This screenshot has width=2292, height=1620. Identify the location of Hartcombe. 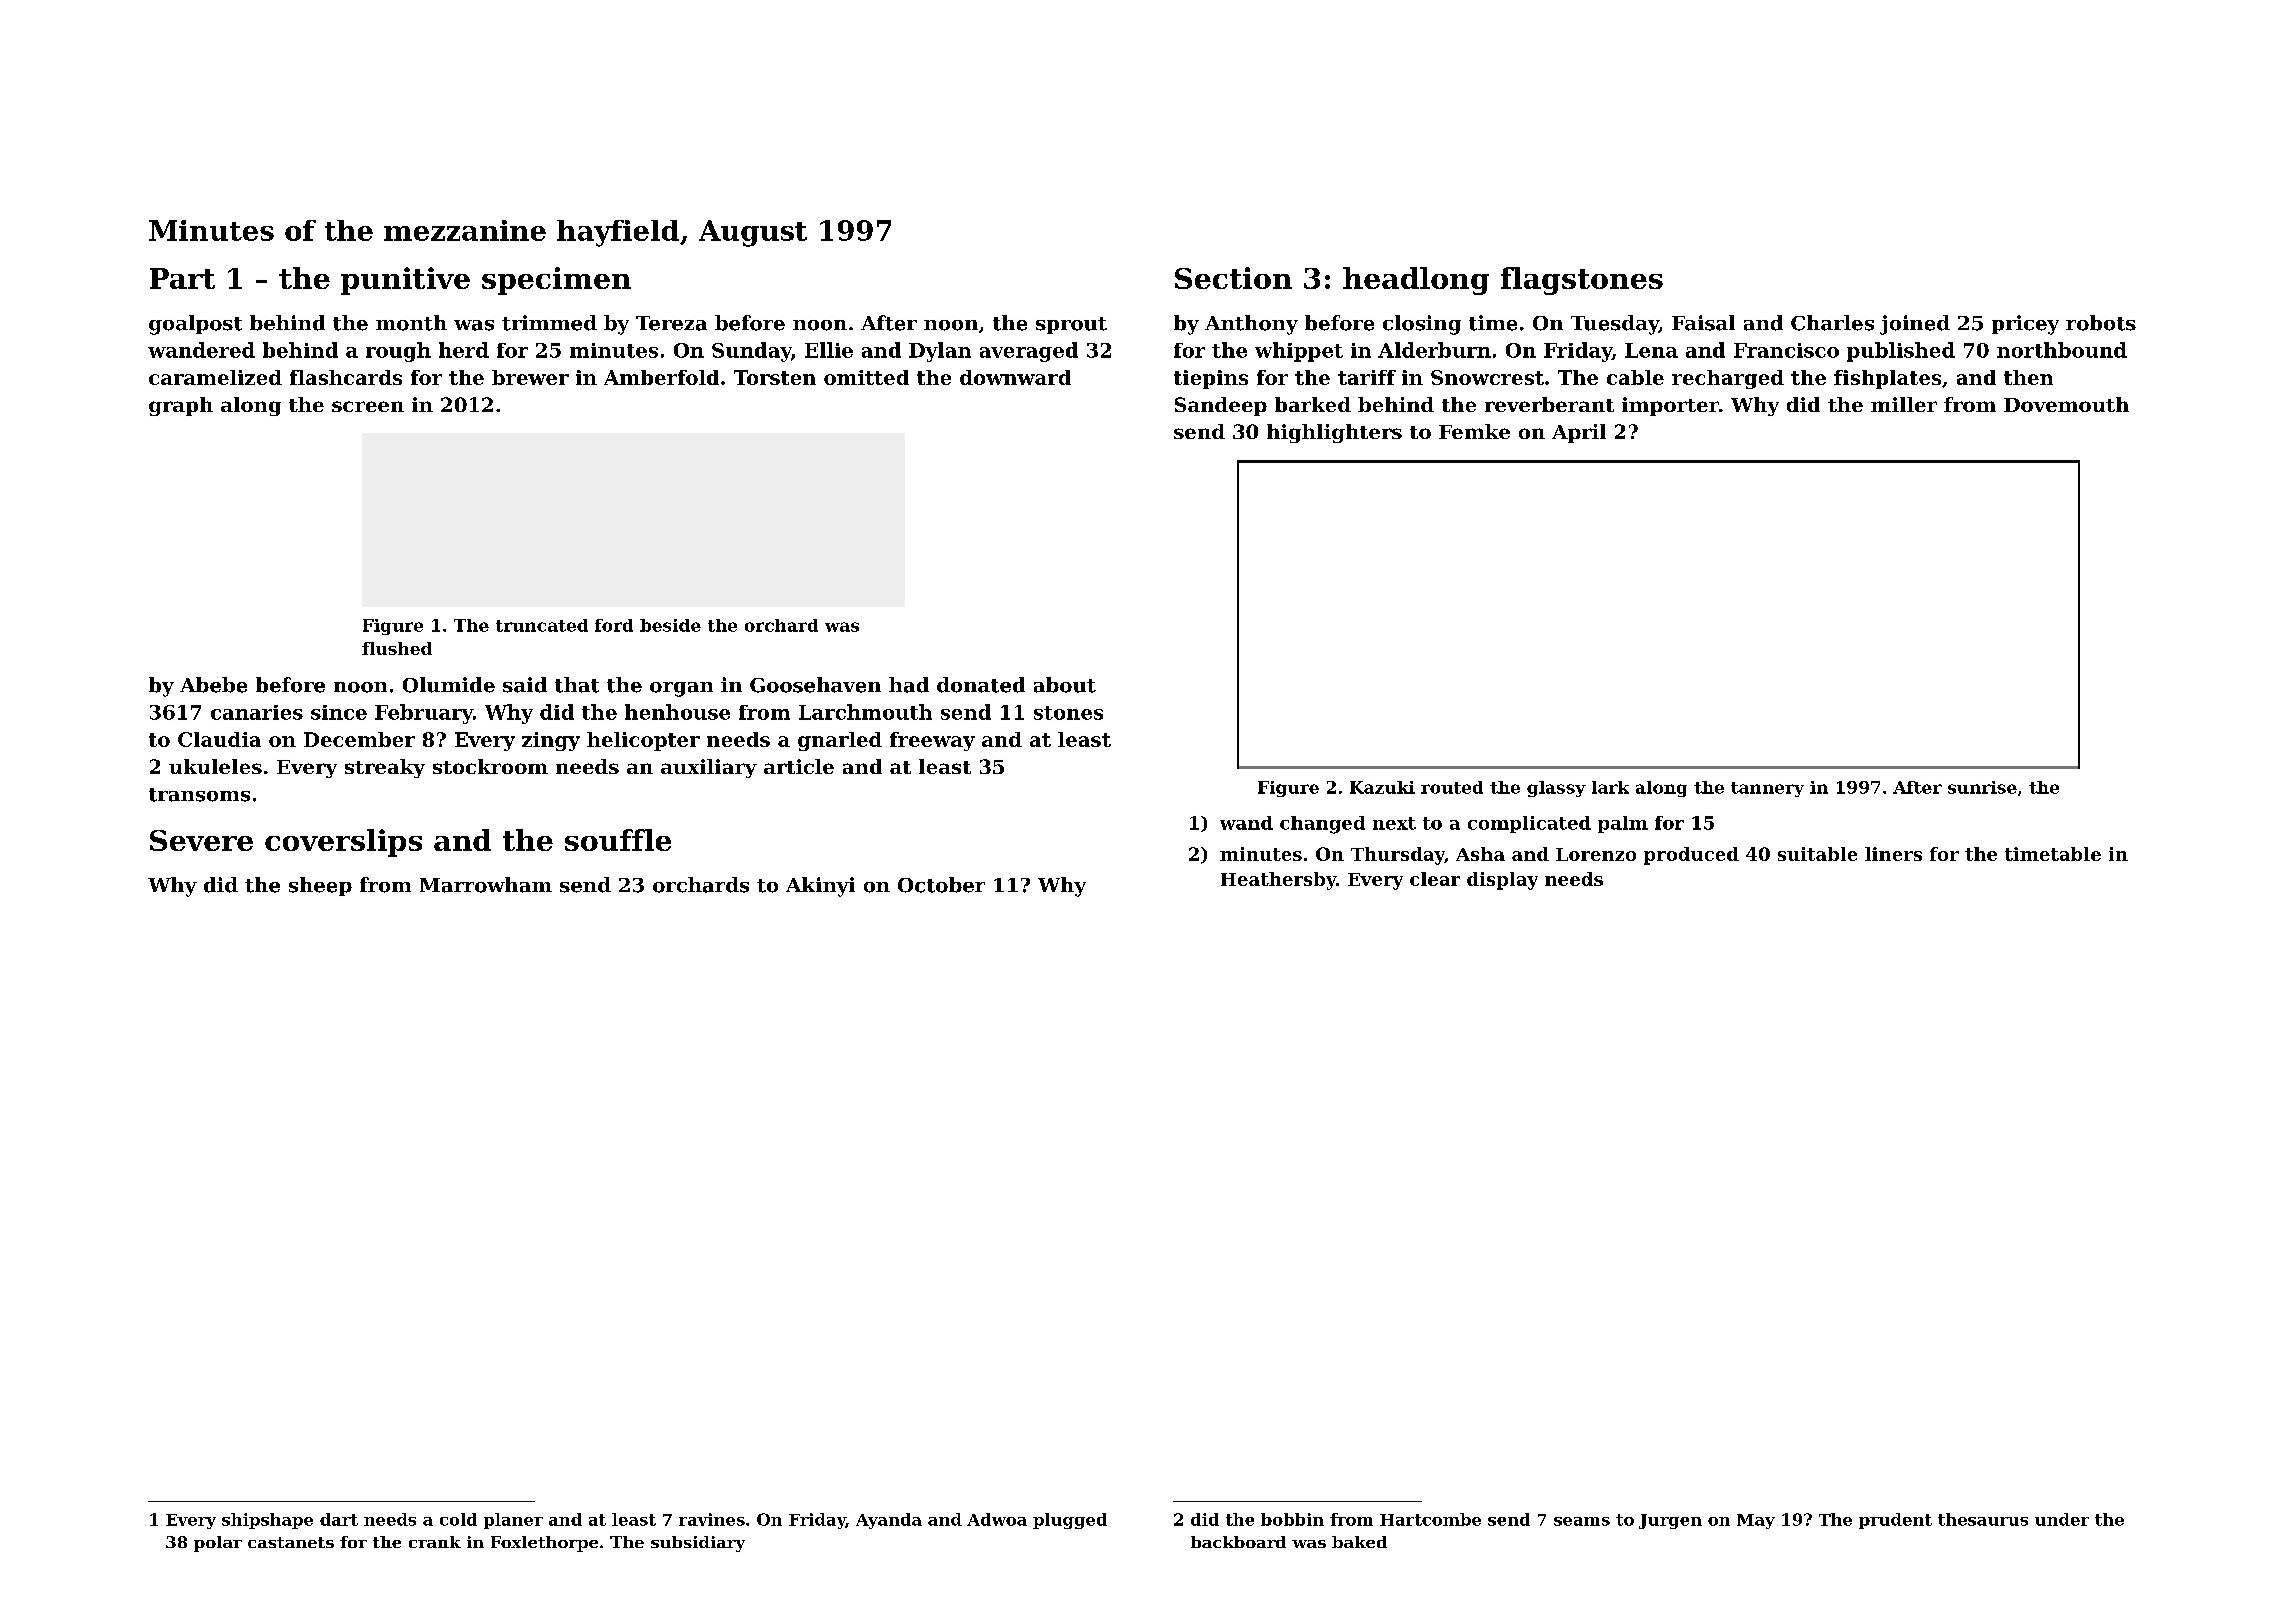
(1430, 1519).
